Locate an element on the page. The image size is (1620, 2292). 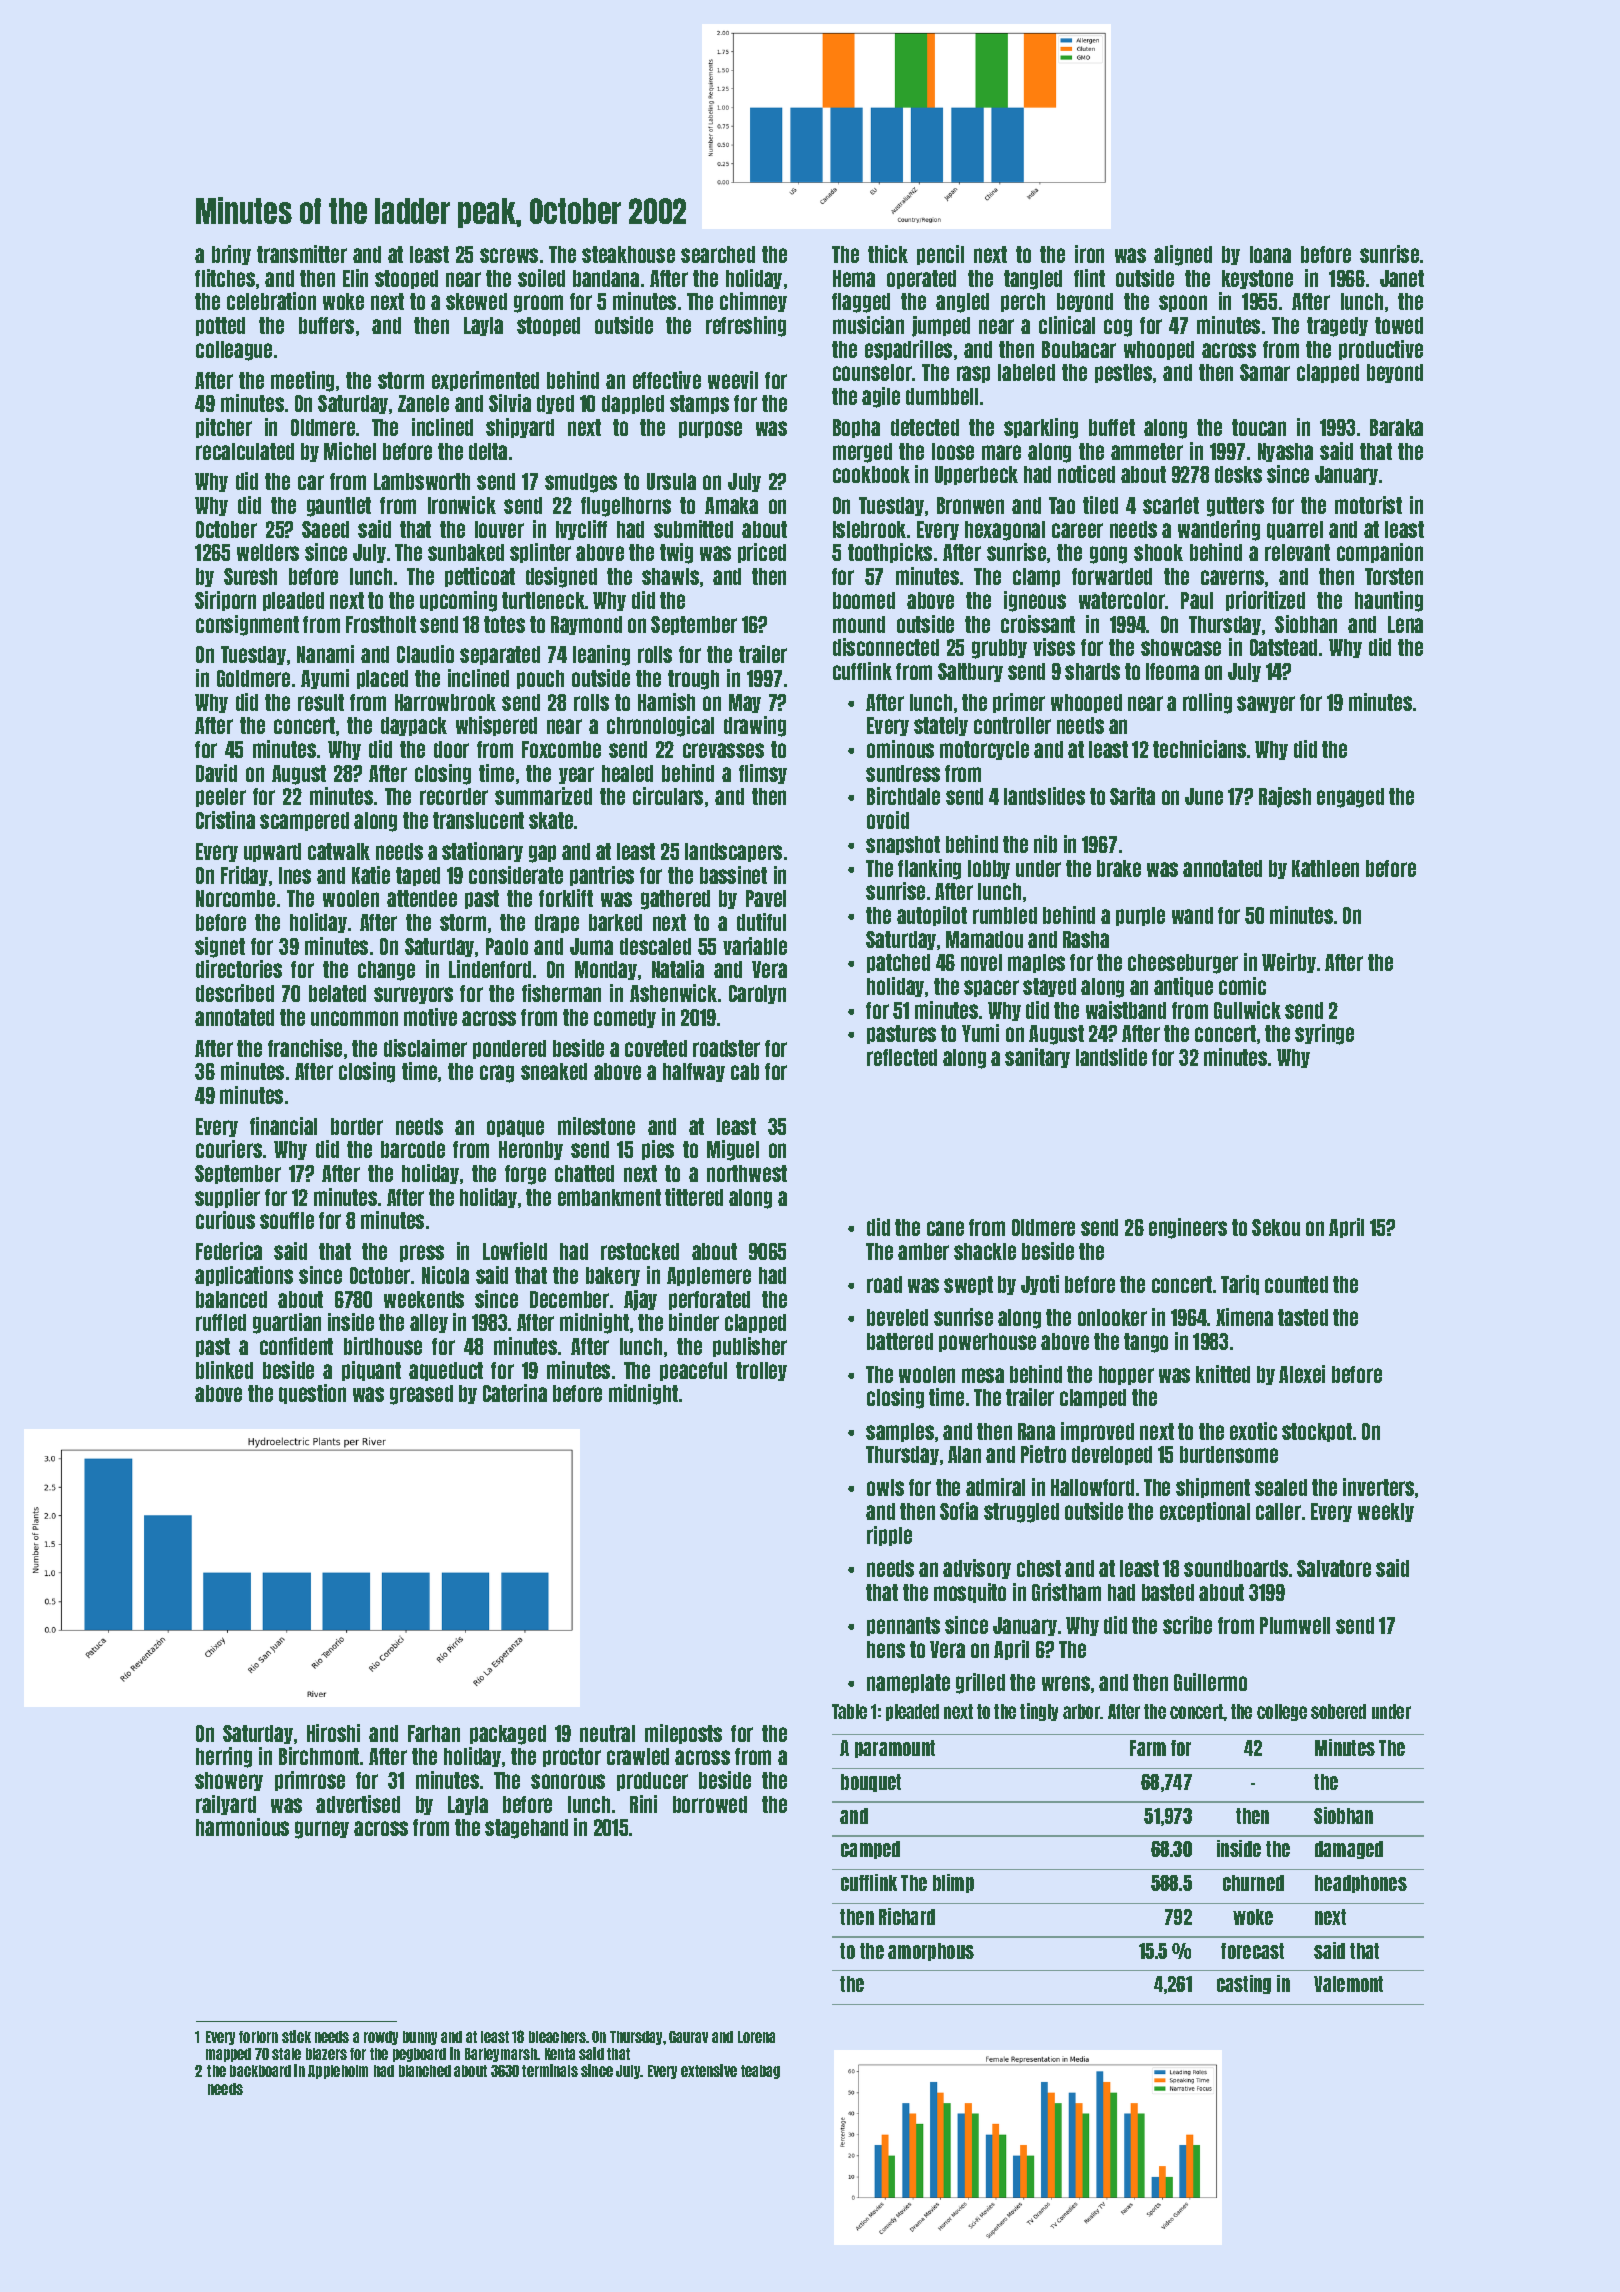
peaceful is located at coordinates (693, 1371).
